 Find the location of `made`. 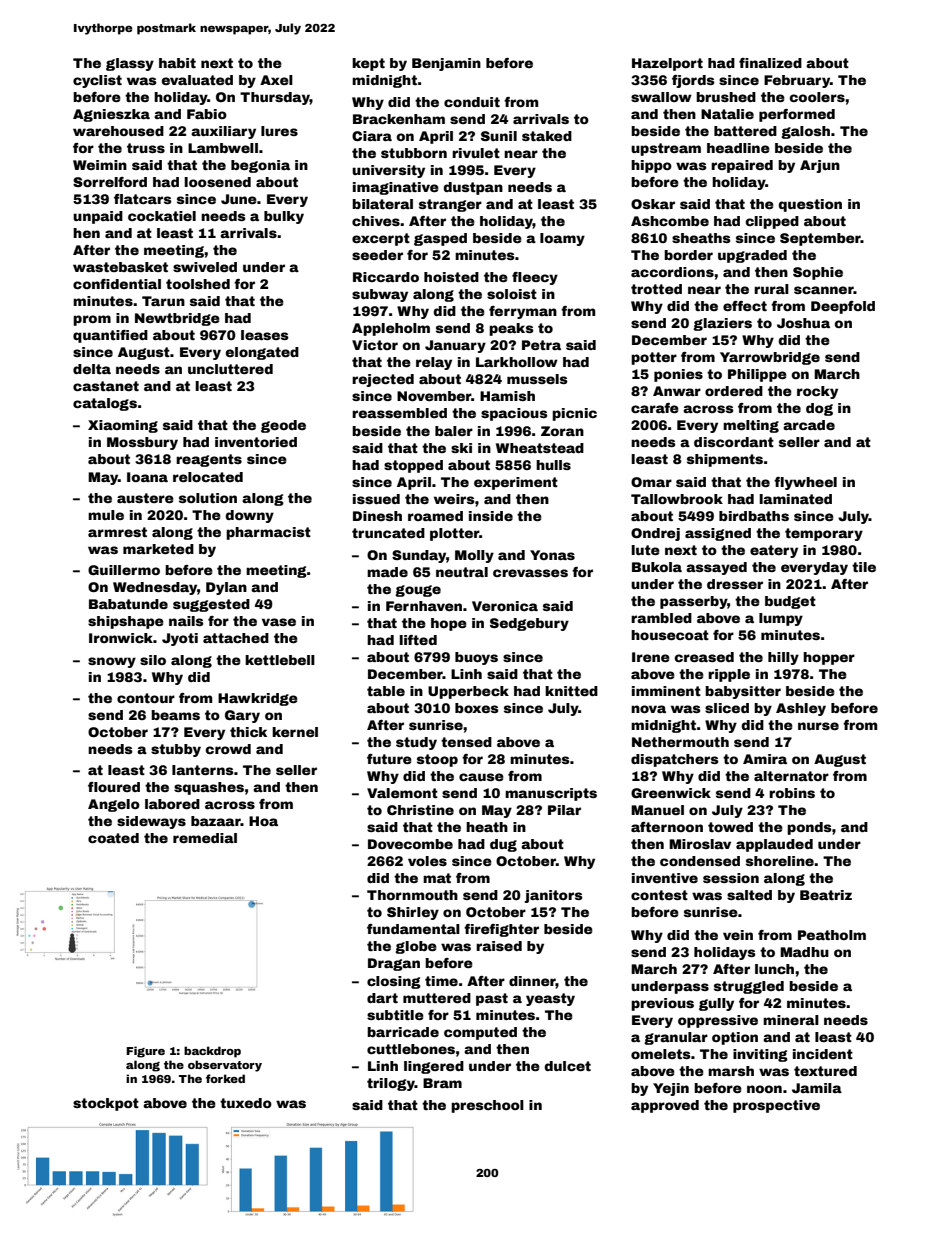

made is located at coordinates (387, 572).
